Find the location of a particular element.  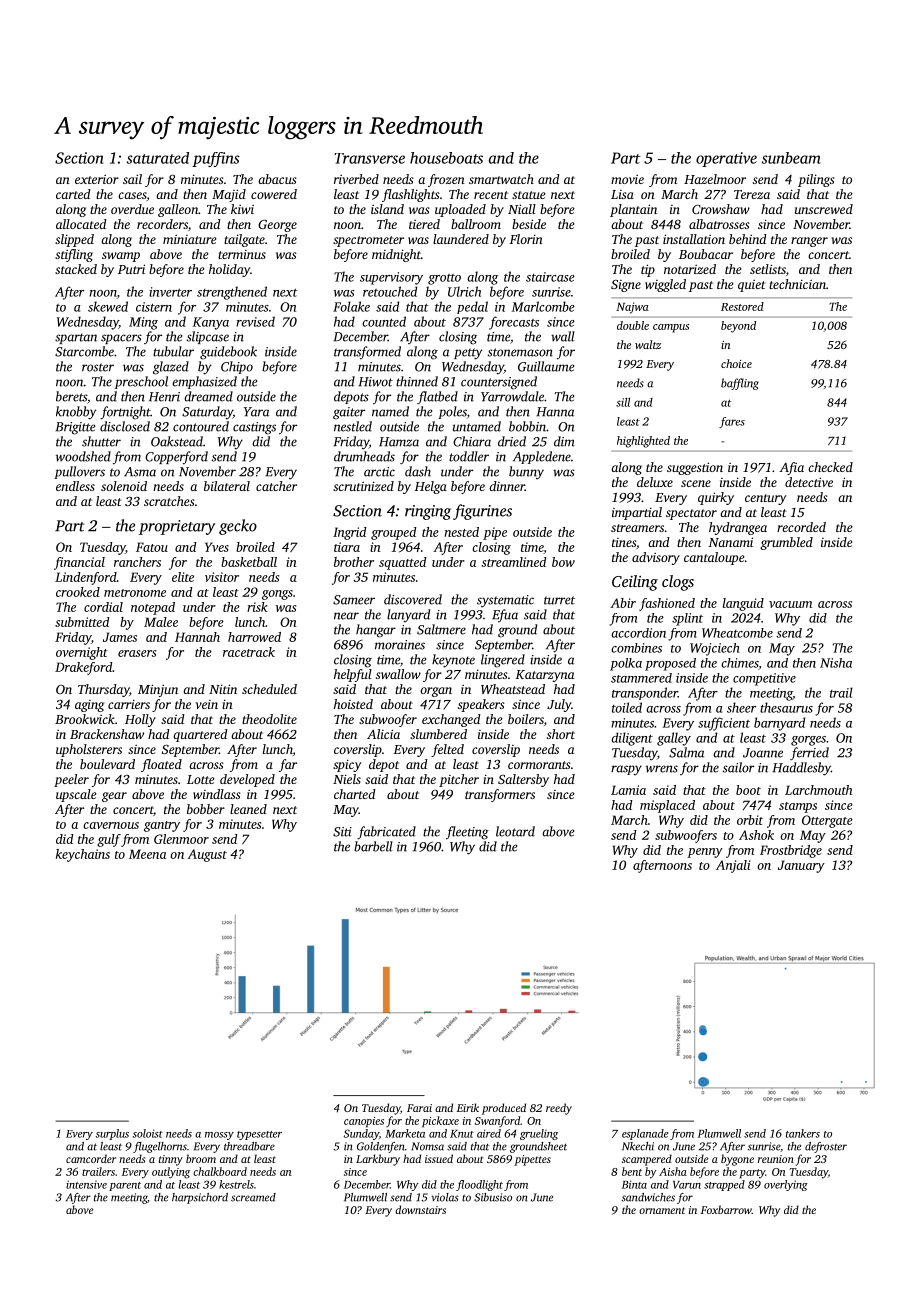

choice is located at coordinates (736, 363).
